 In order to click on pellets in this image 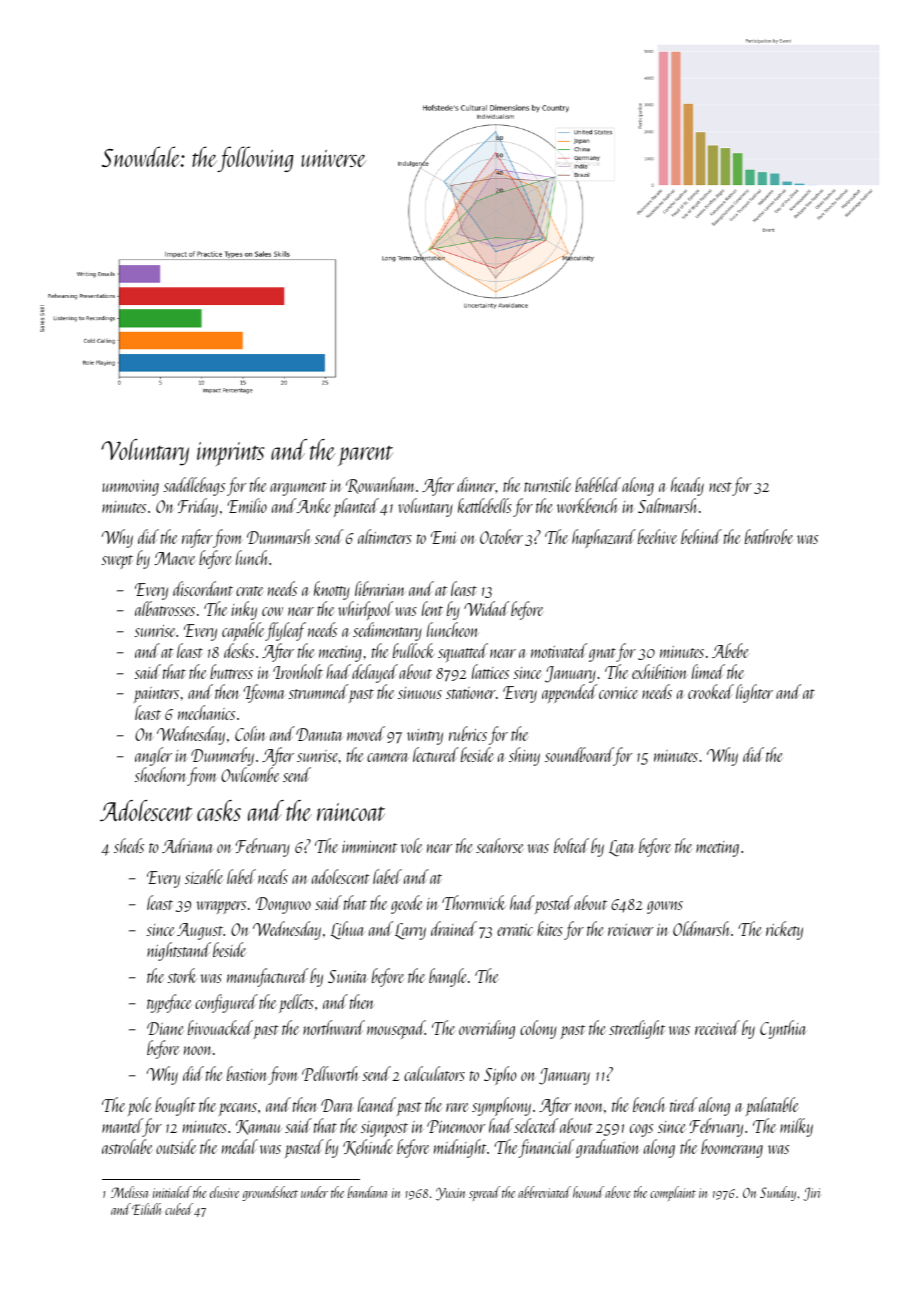, I will do `click(296, 1003)`.
